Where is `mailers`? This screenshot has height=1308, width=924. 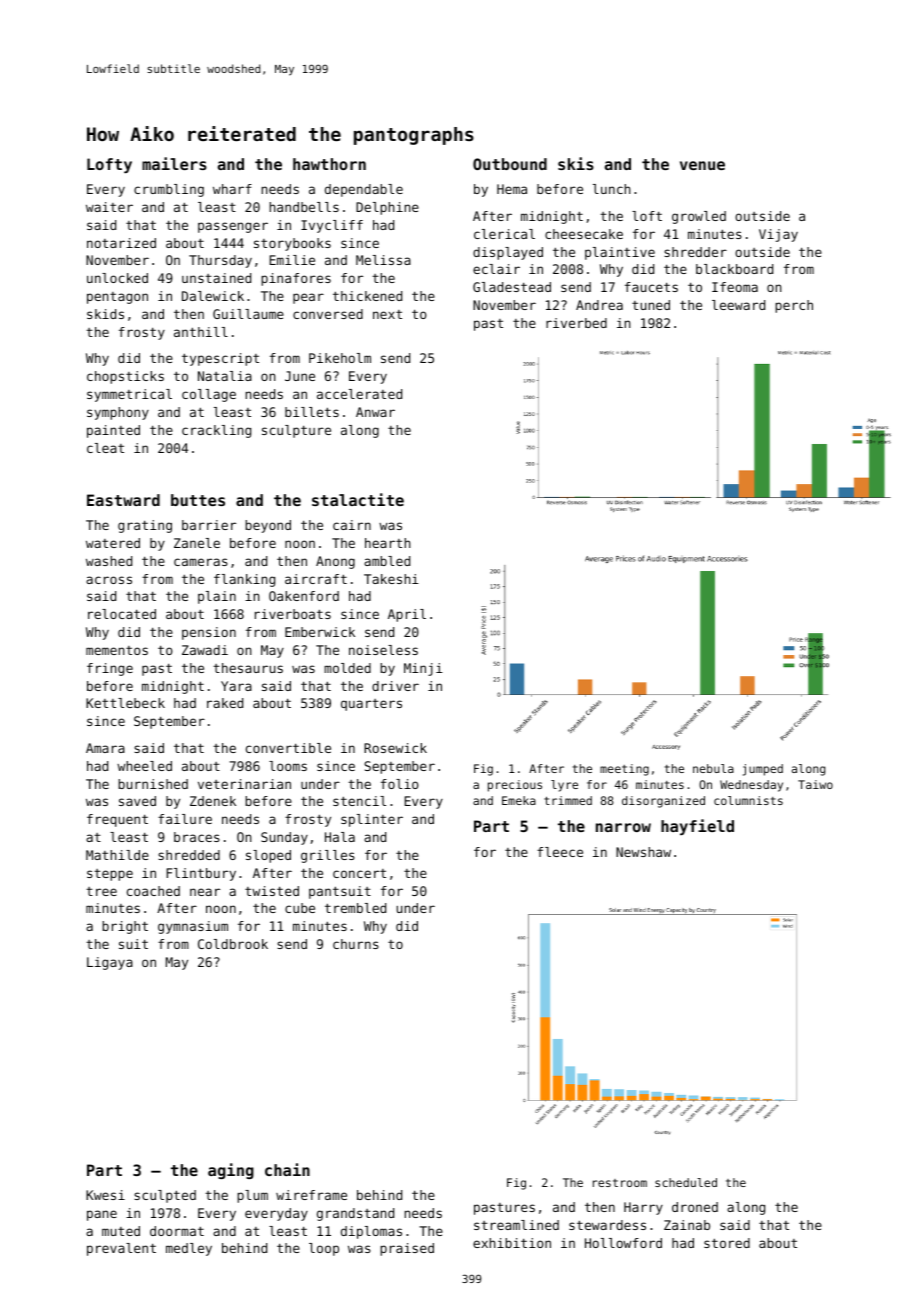
mailers is located at coordinates (174, 163).
